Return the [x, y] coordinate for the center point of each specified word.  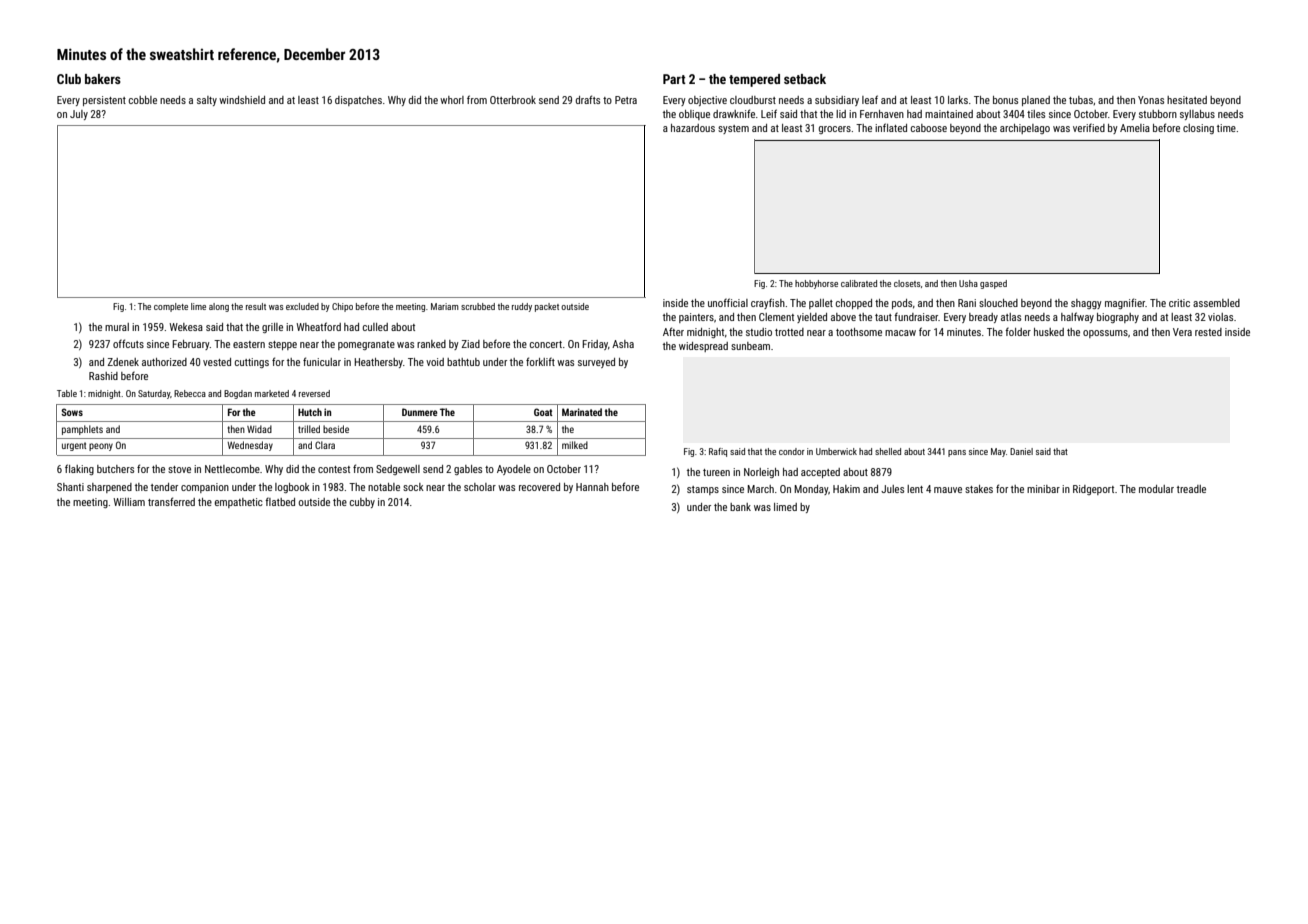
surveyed [596, 363]
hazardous [693, 128]
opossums [1105, 334]
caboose [929, 128]
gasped [993, 284]
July [79, 115]
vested [217, 362]
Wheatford [318, 326]
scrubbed [478, 306]
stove [179, 469]
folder [1018, 331]
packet [547, 307]
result [256, 306]
